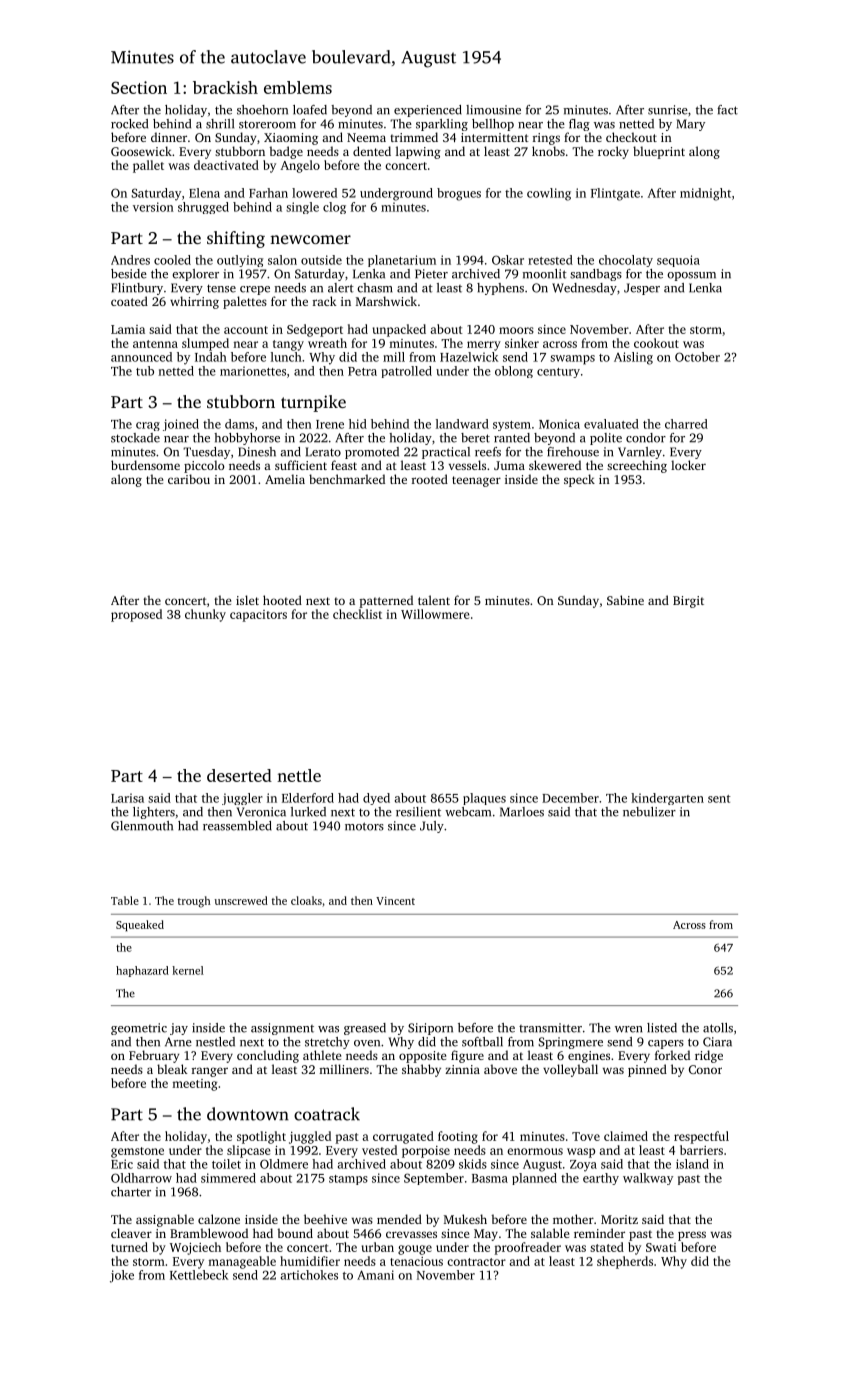 Image resolution: width=849 pixels, height=1400 pixels. I want to click on flag, so click(579, 125).
